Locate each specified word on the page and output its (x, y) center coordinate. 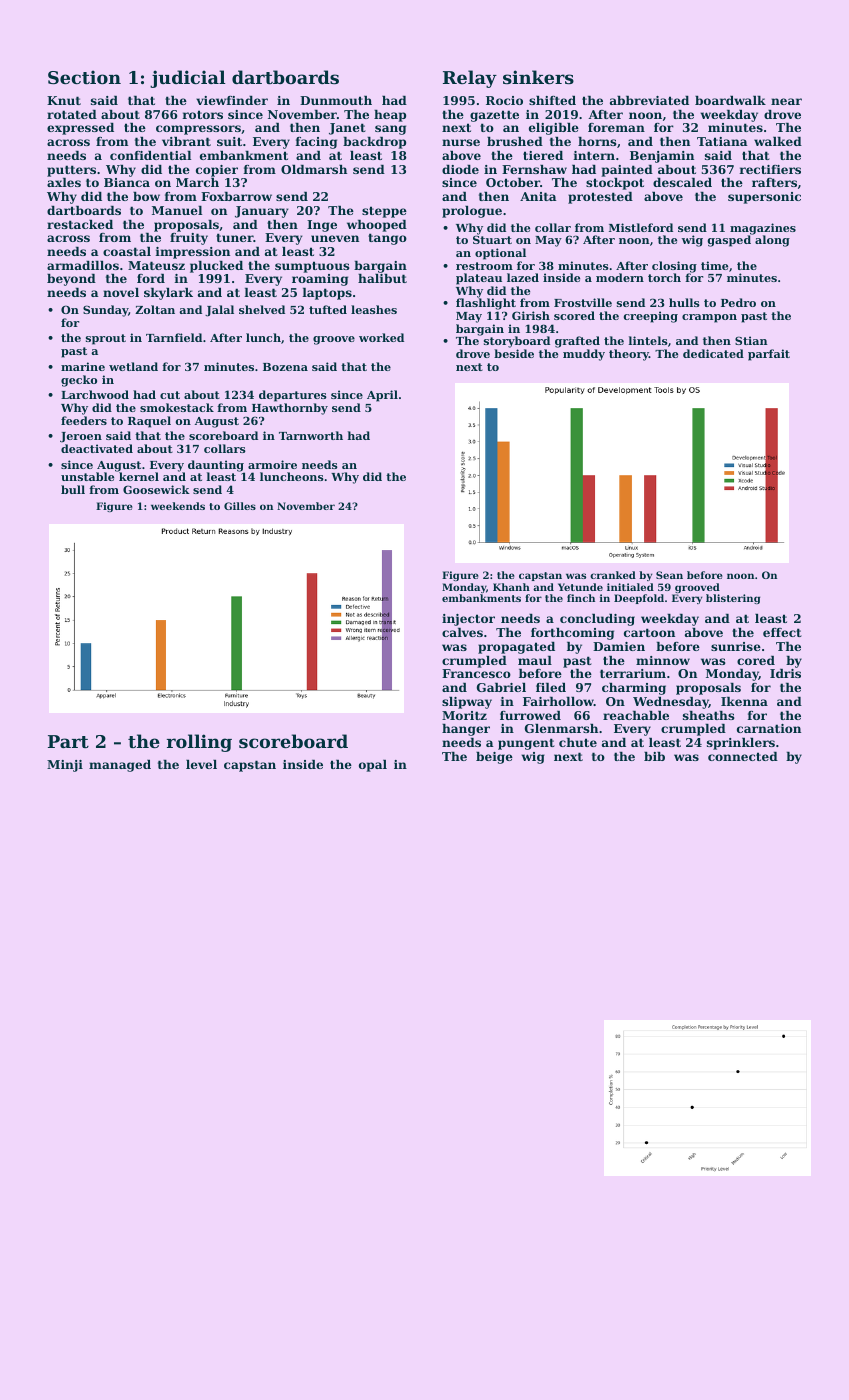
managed (120, 766)
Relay (470, 79)
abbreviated (649, 100)
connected (743, 756)
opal (373, 766)
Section (84, 77)
